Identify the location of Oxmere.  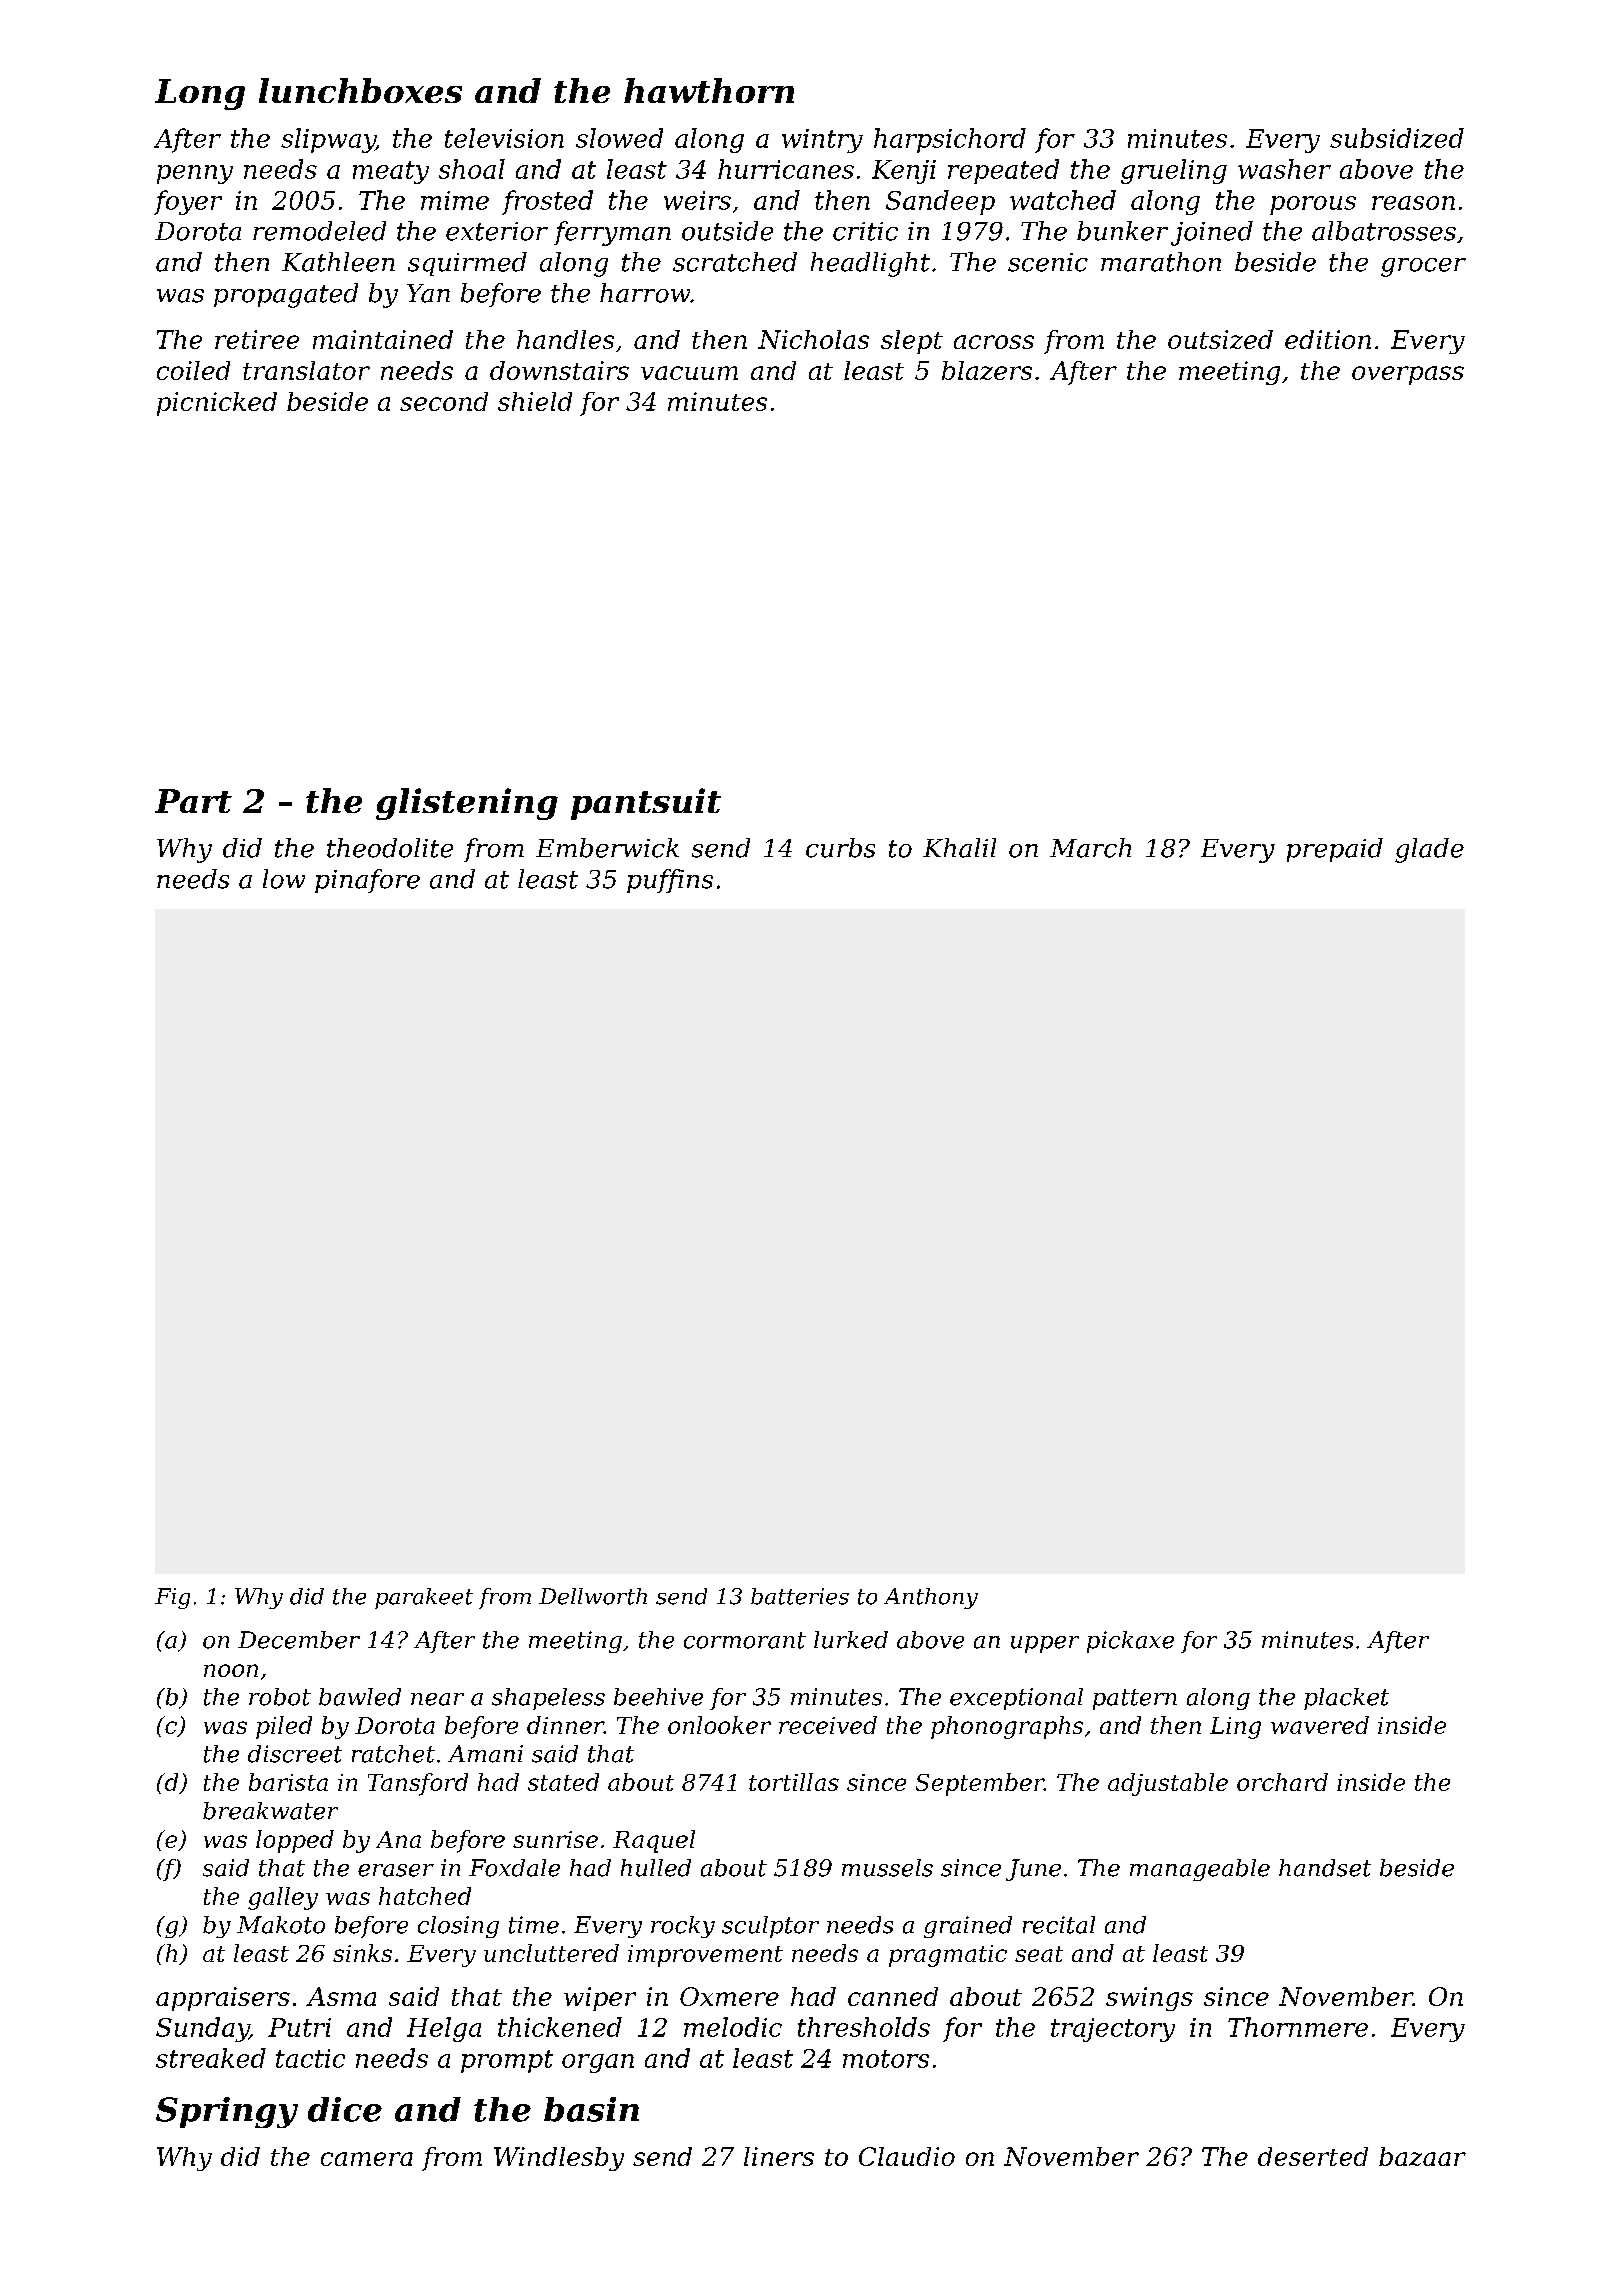
(729, 1996).
